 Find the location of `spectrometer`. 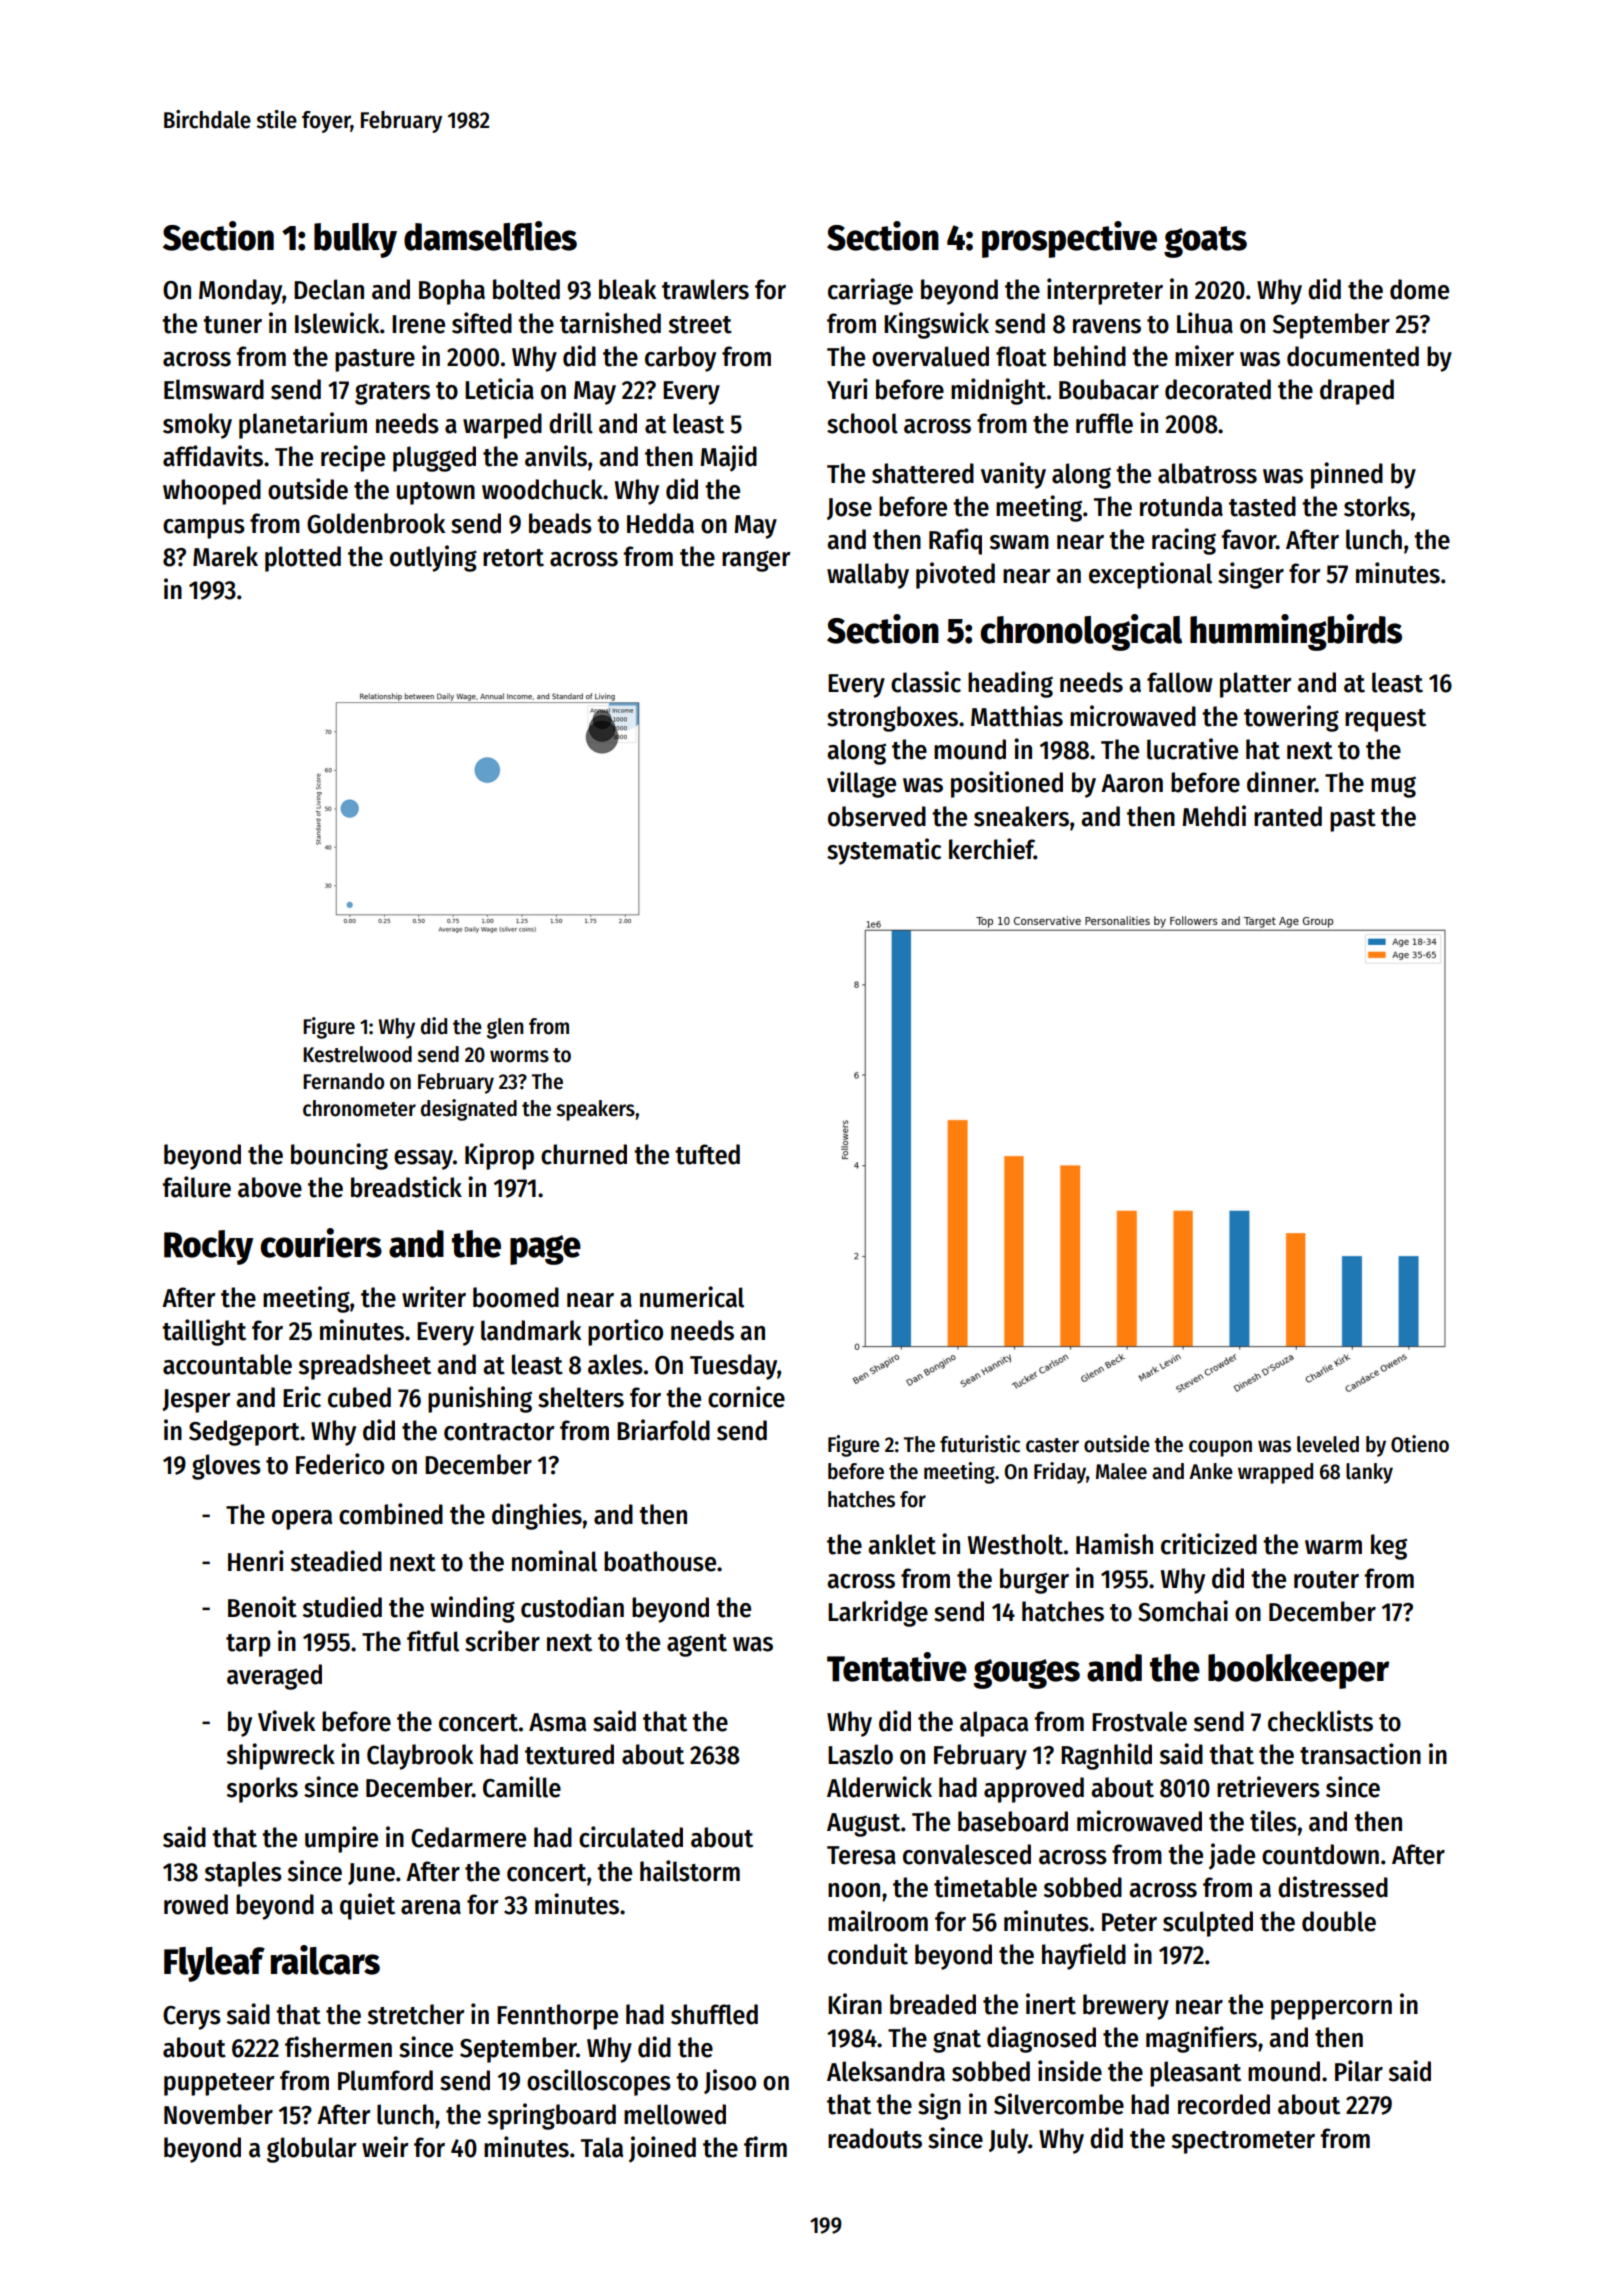

spectrometer is located at coordinates (1243, 2142).
